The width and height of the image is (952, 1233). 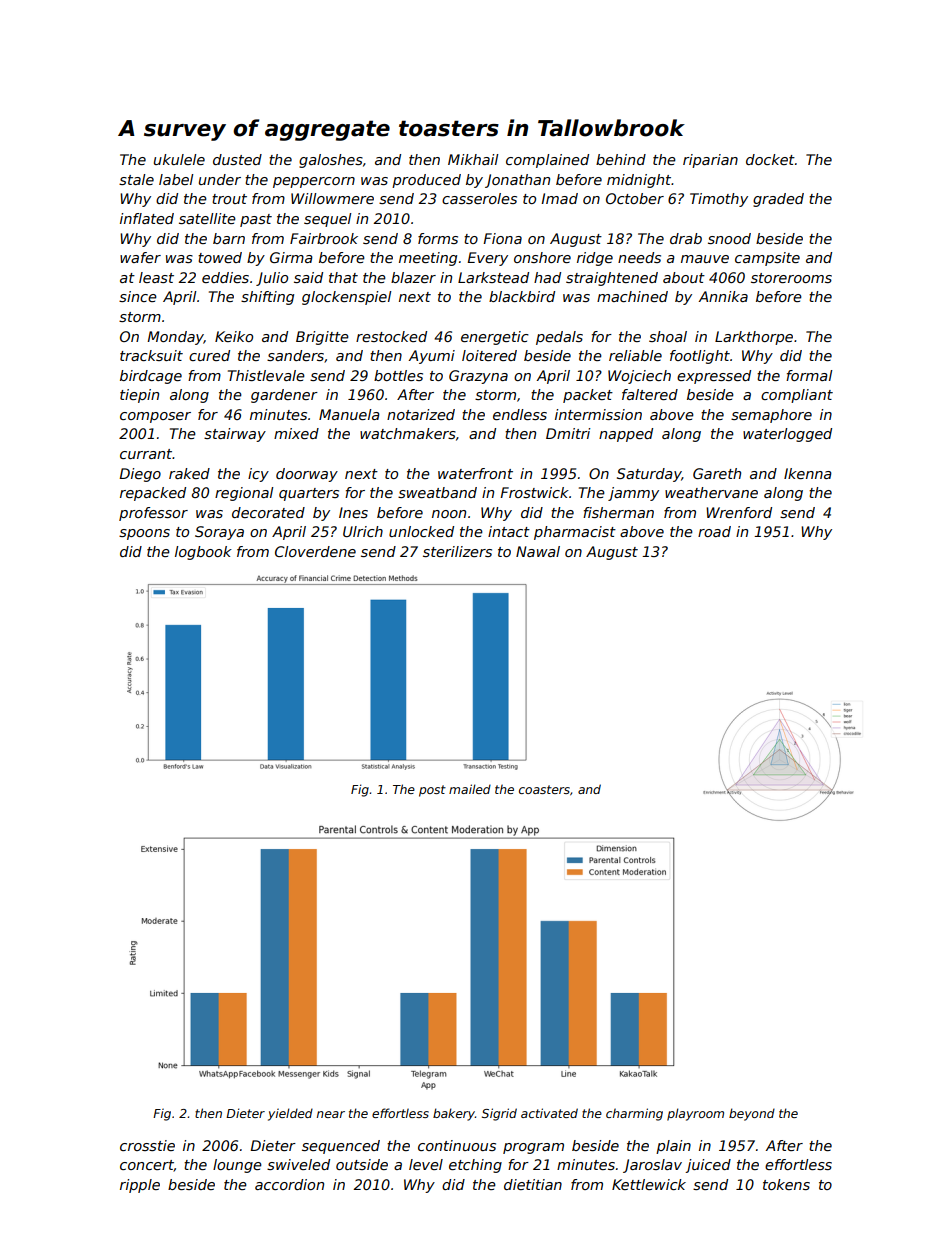 I want to click on Larkthorpe, so click(x=754, y=338).
